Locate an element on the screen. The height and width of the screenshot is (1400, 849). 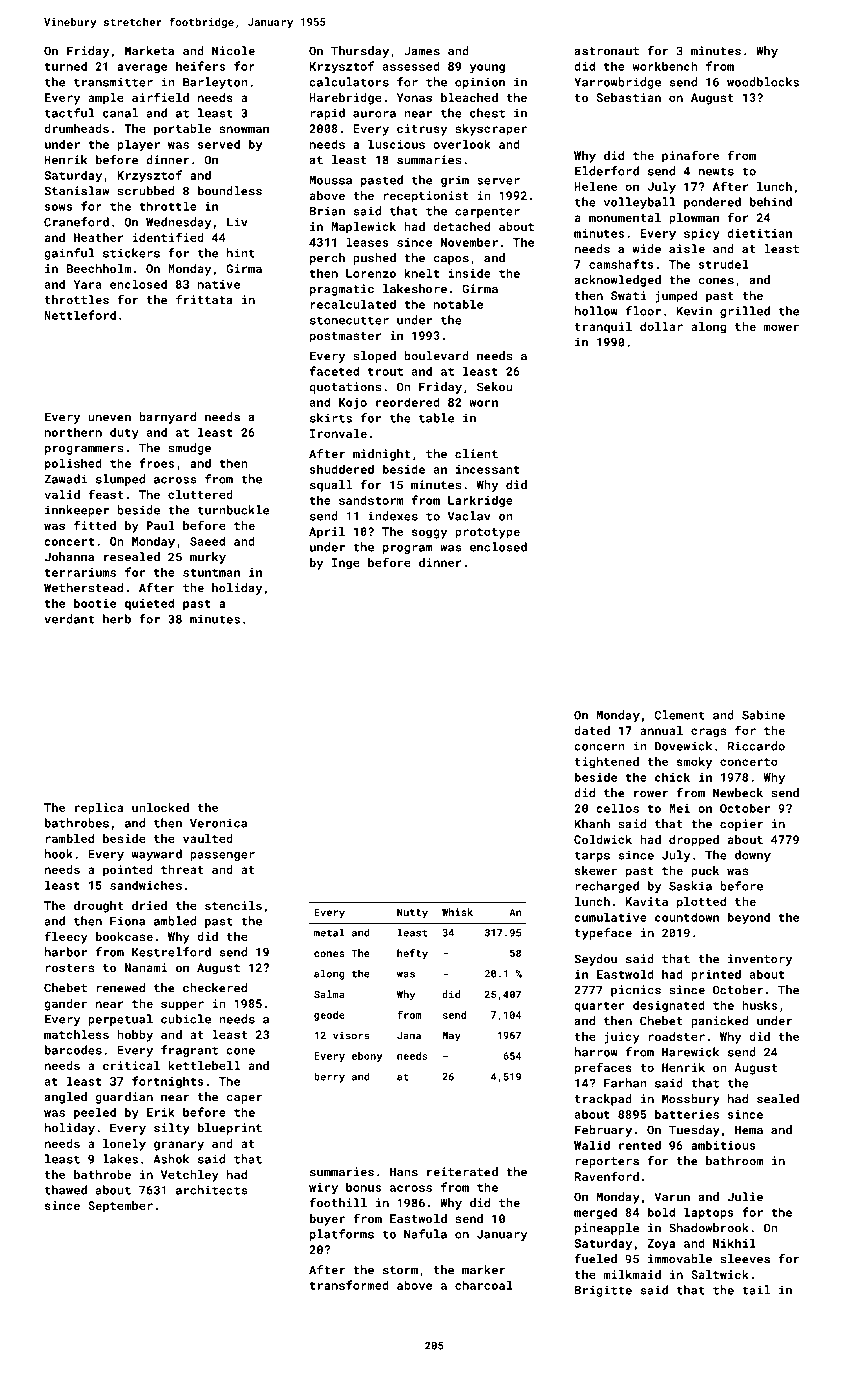
Nicole is located at coordinates (233, 51).
